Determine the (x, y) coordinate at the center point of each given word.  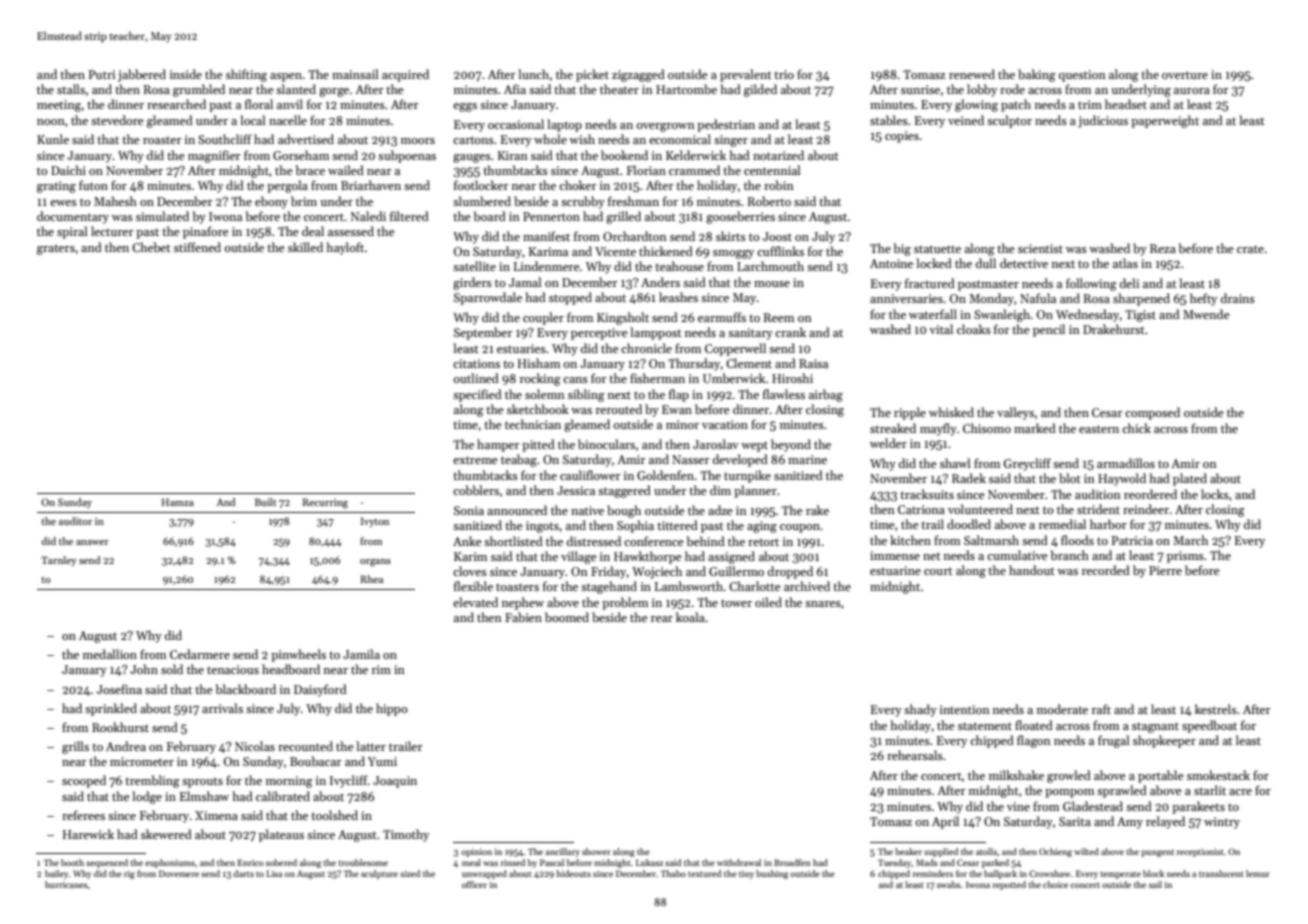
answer (92, 542)
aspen (286, 77)
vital (941, 329)
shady (920, 710)
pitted (538, 445)
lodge (147, 797)
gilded (760, 90)
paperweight (1165, 121)
